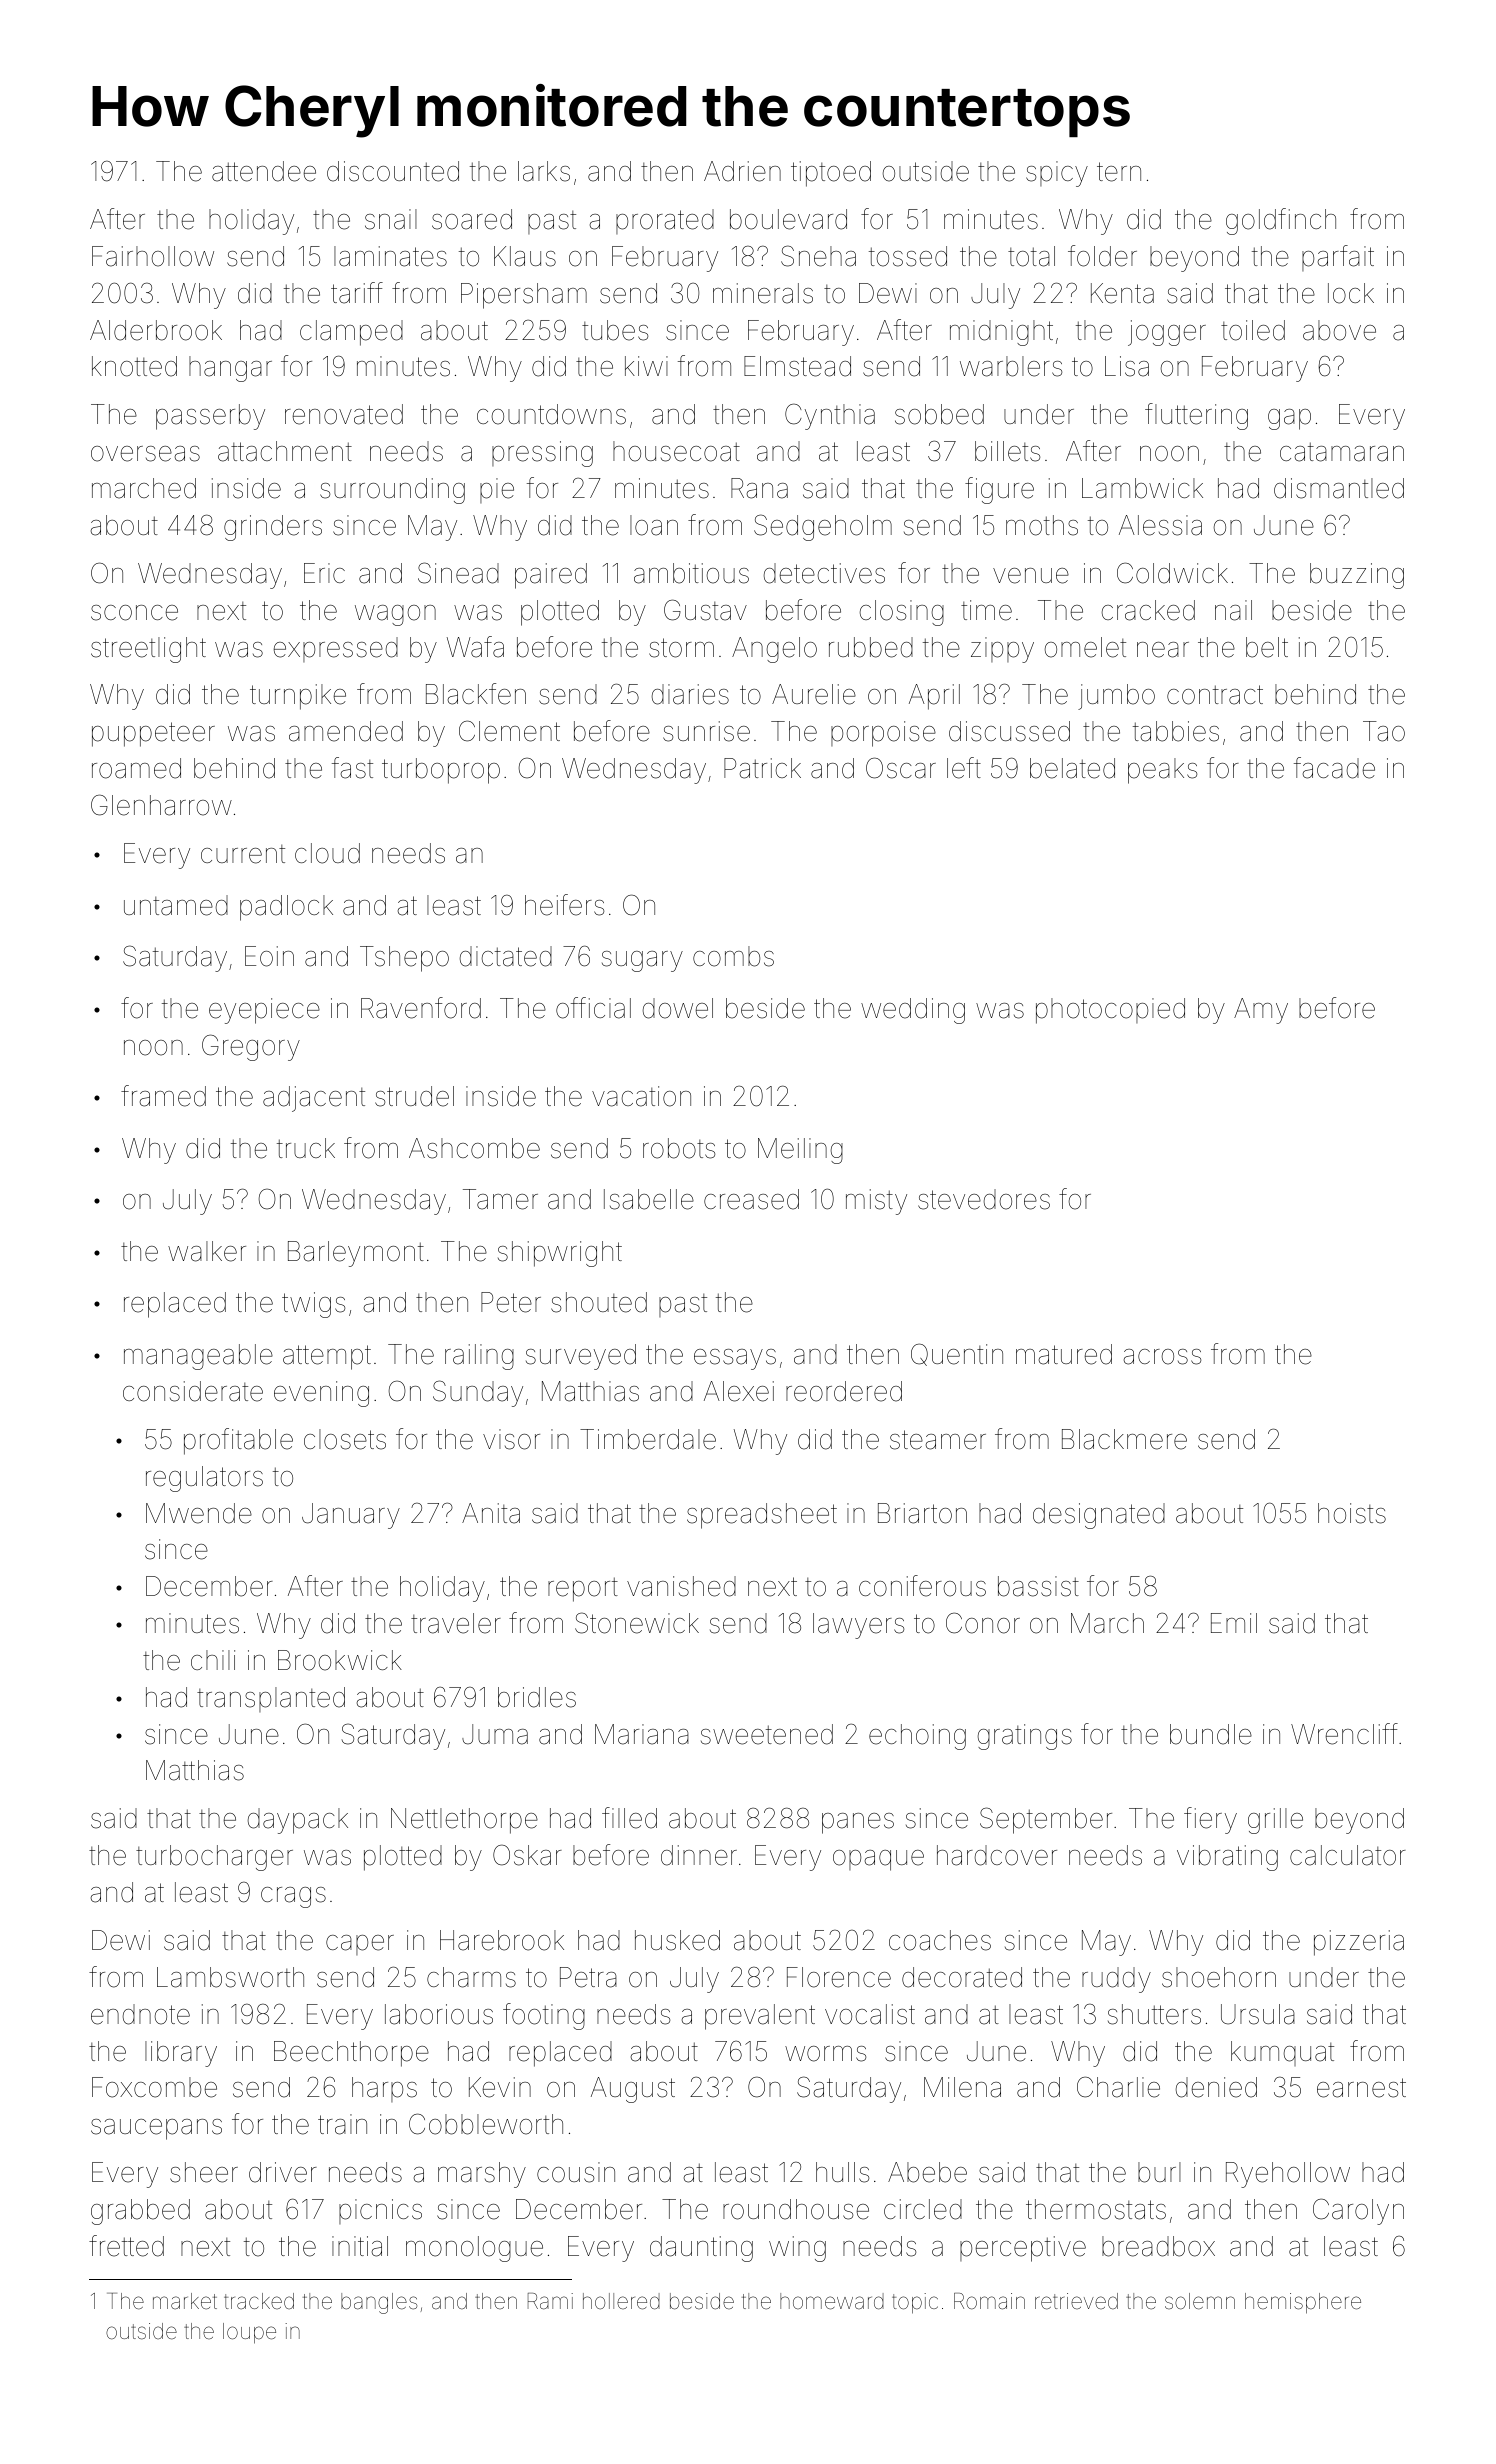 This screenshot has height=2464, width=1496. What do you see at coordinates (1348, 1855) in the screenshot?
I see `calculator` at bounding box center [1348, 1855].
